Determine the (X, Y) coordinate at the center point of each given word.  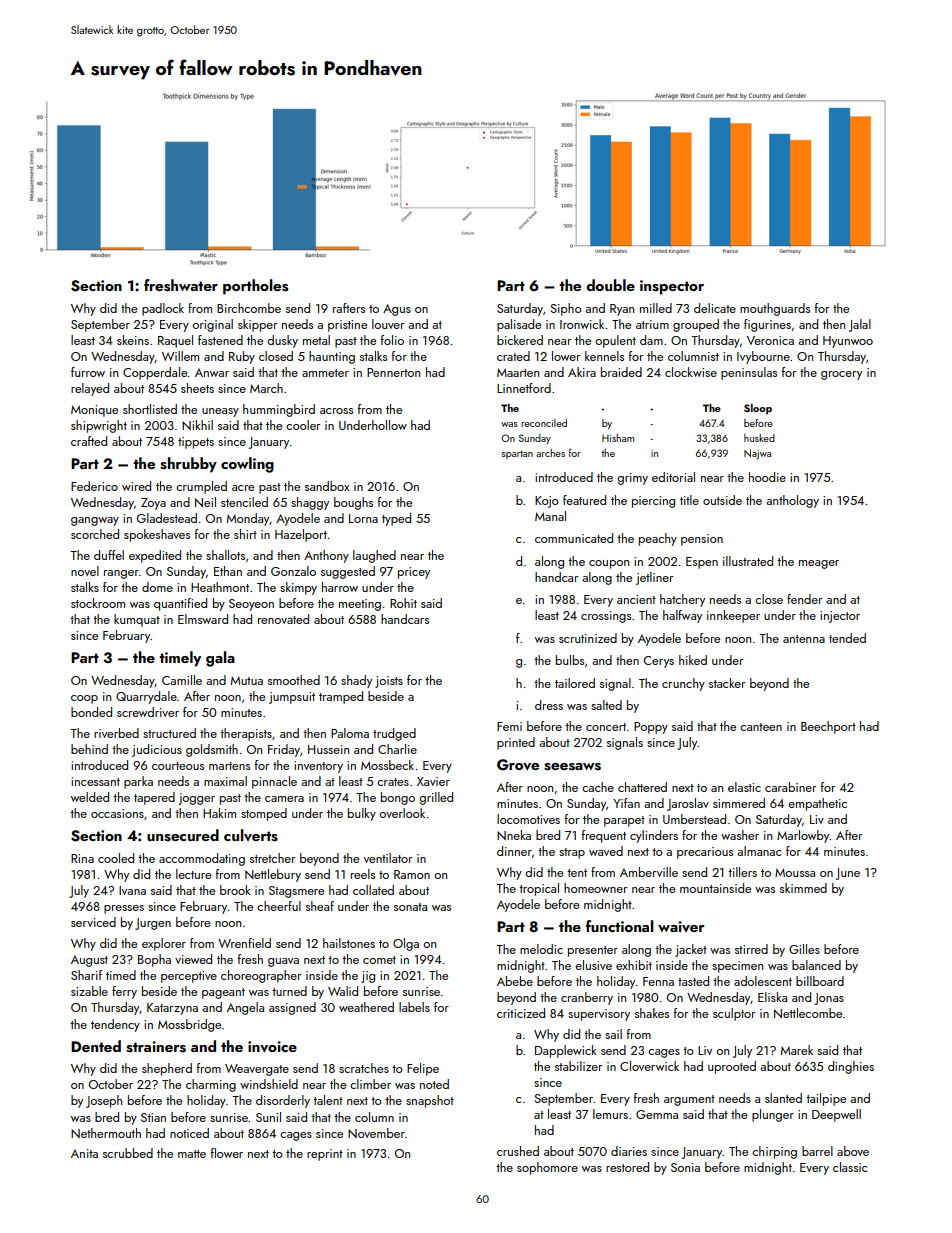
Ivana (132, 890)
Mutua (247, 681)
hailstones (349, 943)
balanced (816, 965)
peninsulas (749, 373)
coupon (609, 564)
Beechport (828, 727)
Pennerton (393, 372)
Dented (96, 1046)
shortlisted (150, 409)
